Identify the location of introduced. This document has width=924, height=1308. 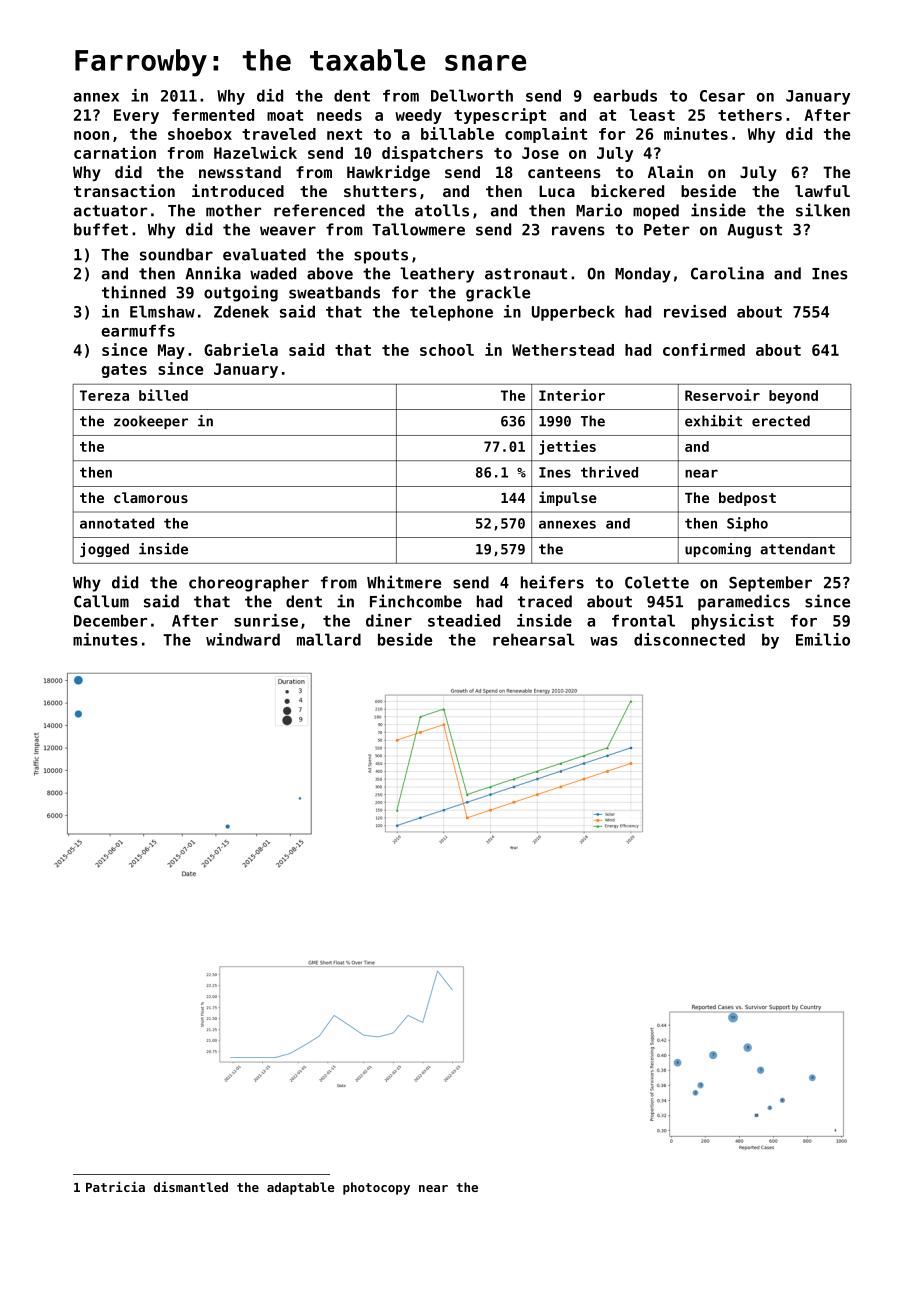
(238, 190).
